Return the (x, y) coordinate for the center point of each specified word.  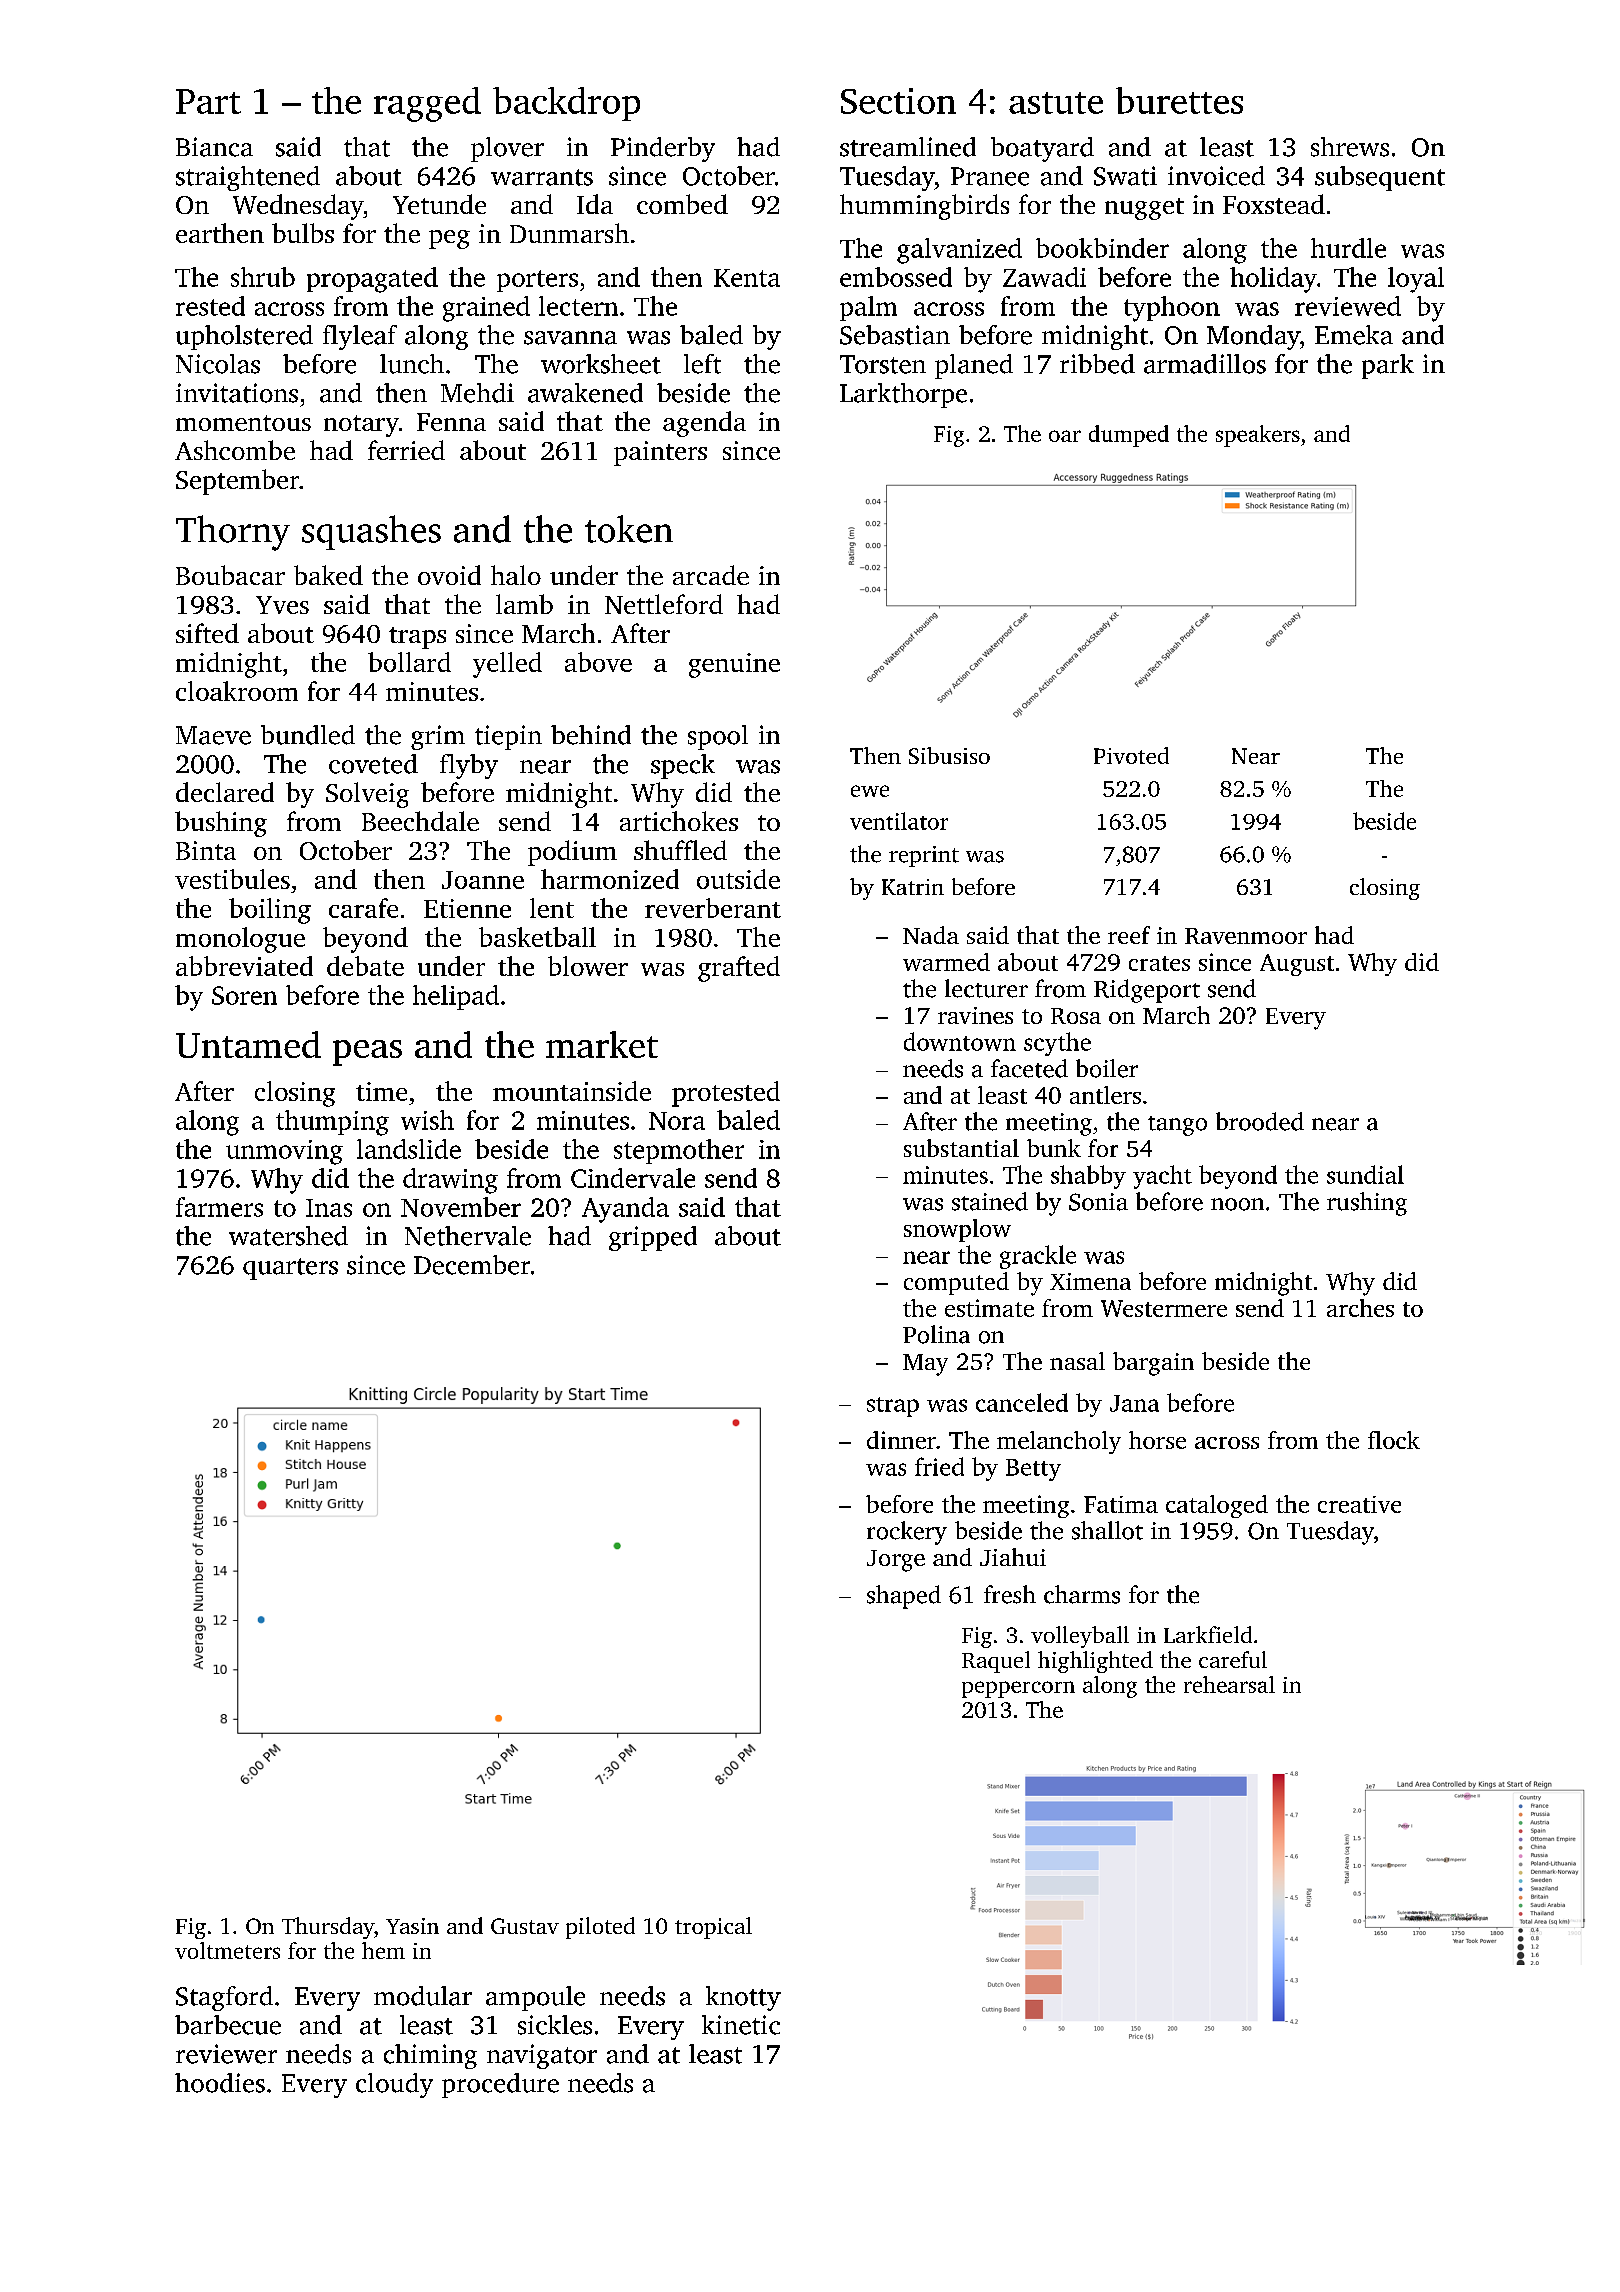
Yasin (412, 1926)
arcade (711, 575)
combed (682, 204)
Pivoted (1131, 755)
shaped (904, 1597)
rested (210, 306)
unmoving (284, 1152)
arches (1360, 1308)
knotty (743, 1998)
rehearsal (1229, 1684)
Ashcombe (235, 450)
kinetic (741, 2025)
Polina (936, 1334)
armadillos (1205, 364)
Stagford (224, 1998)
